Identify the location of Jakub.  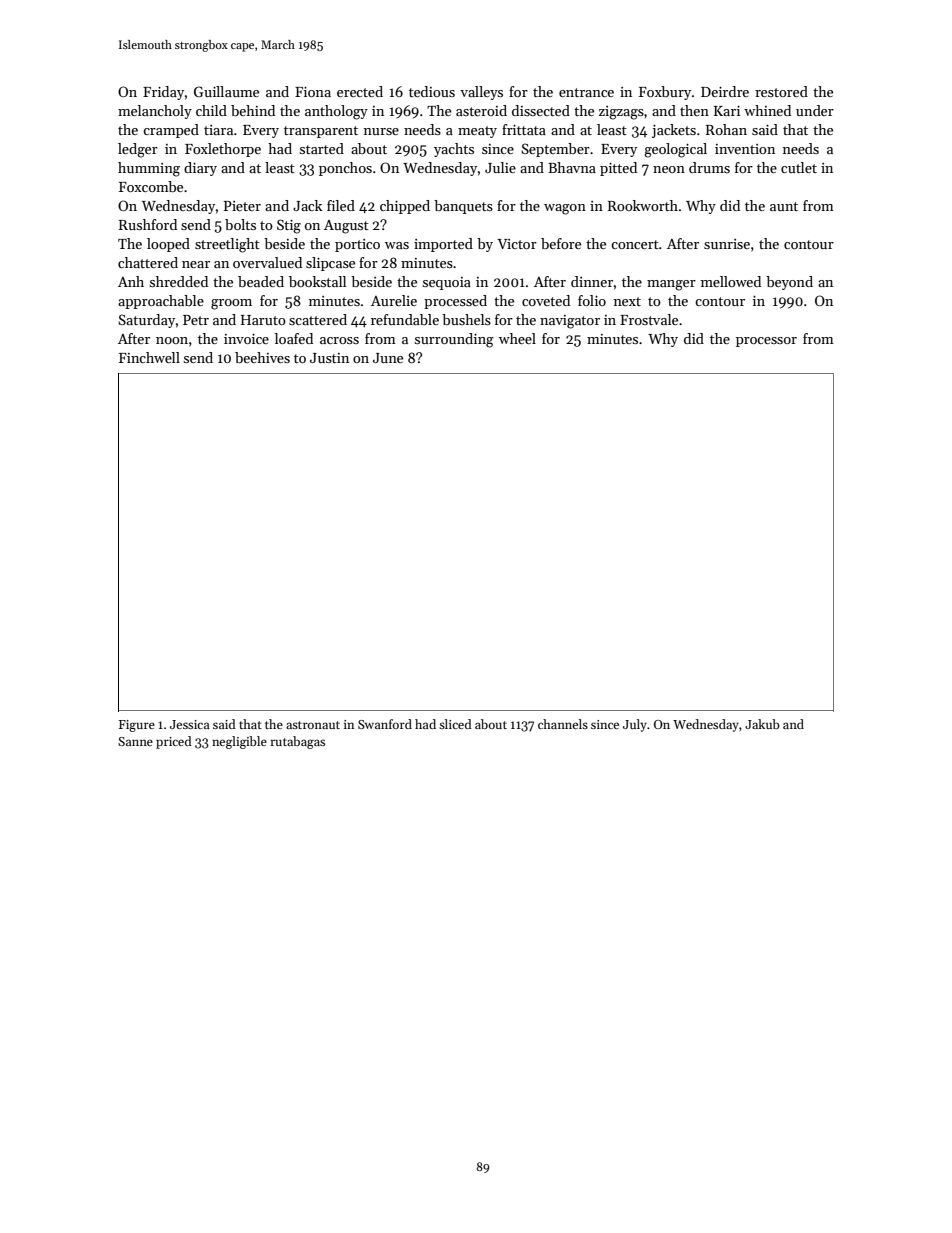
(762, 724).
